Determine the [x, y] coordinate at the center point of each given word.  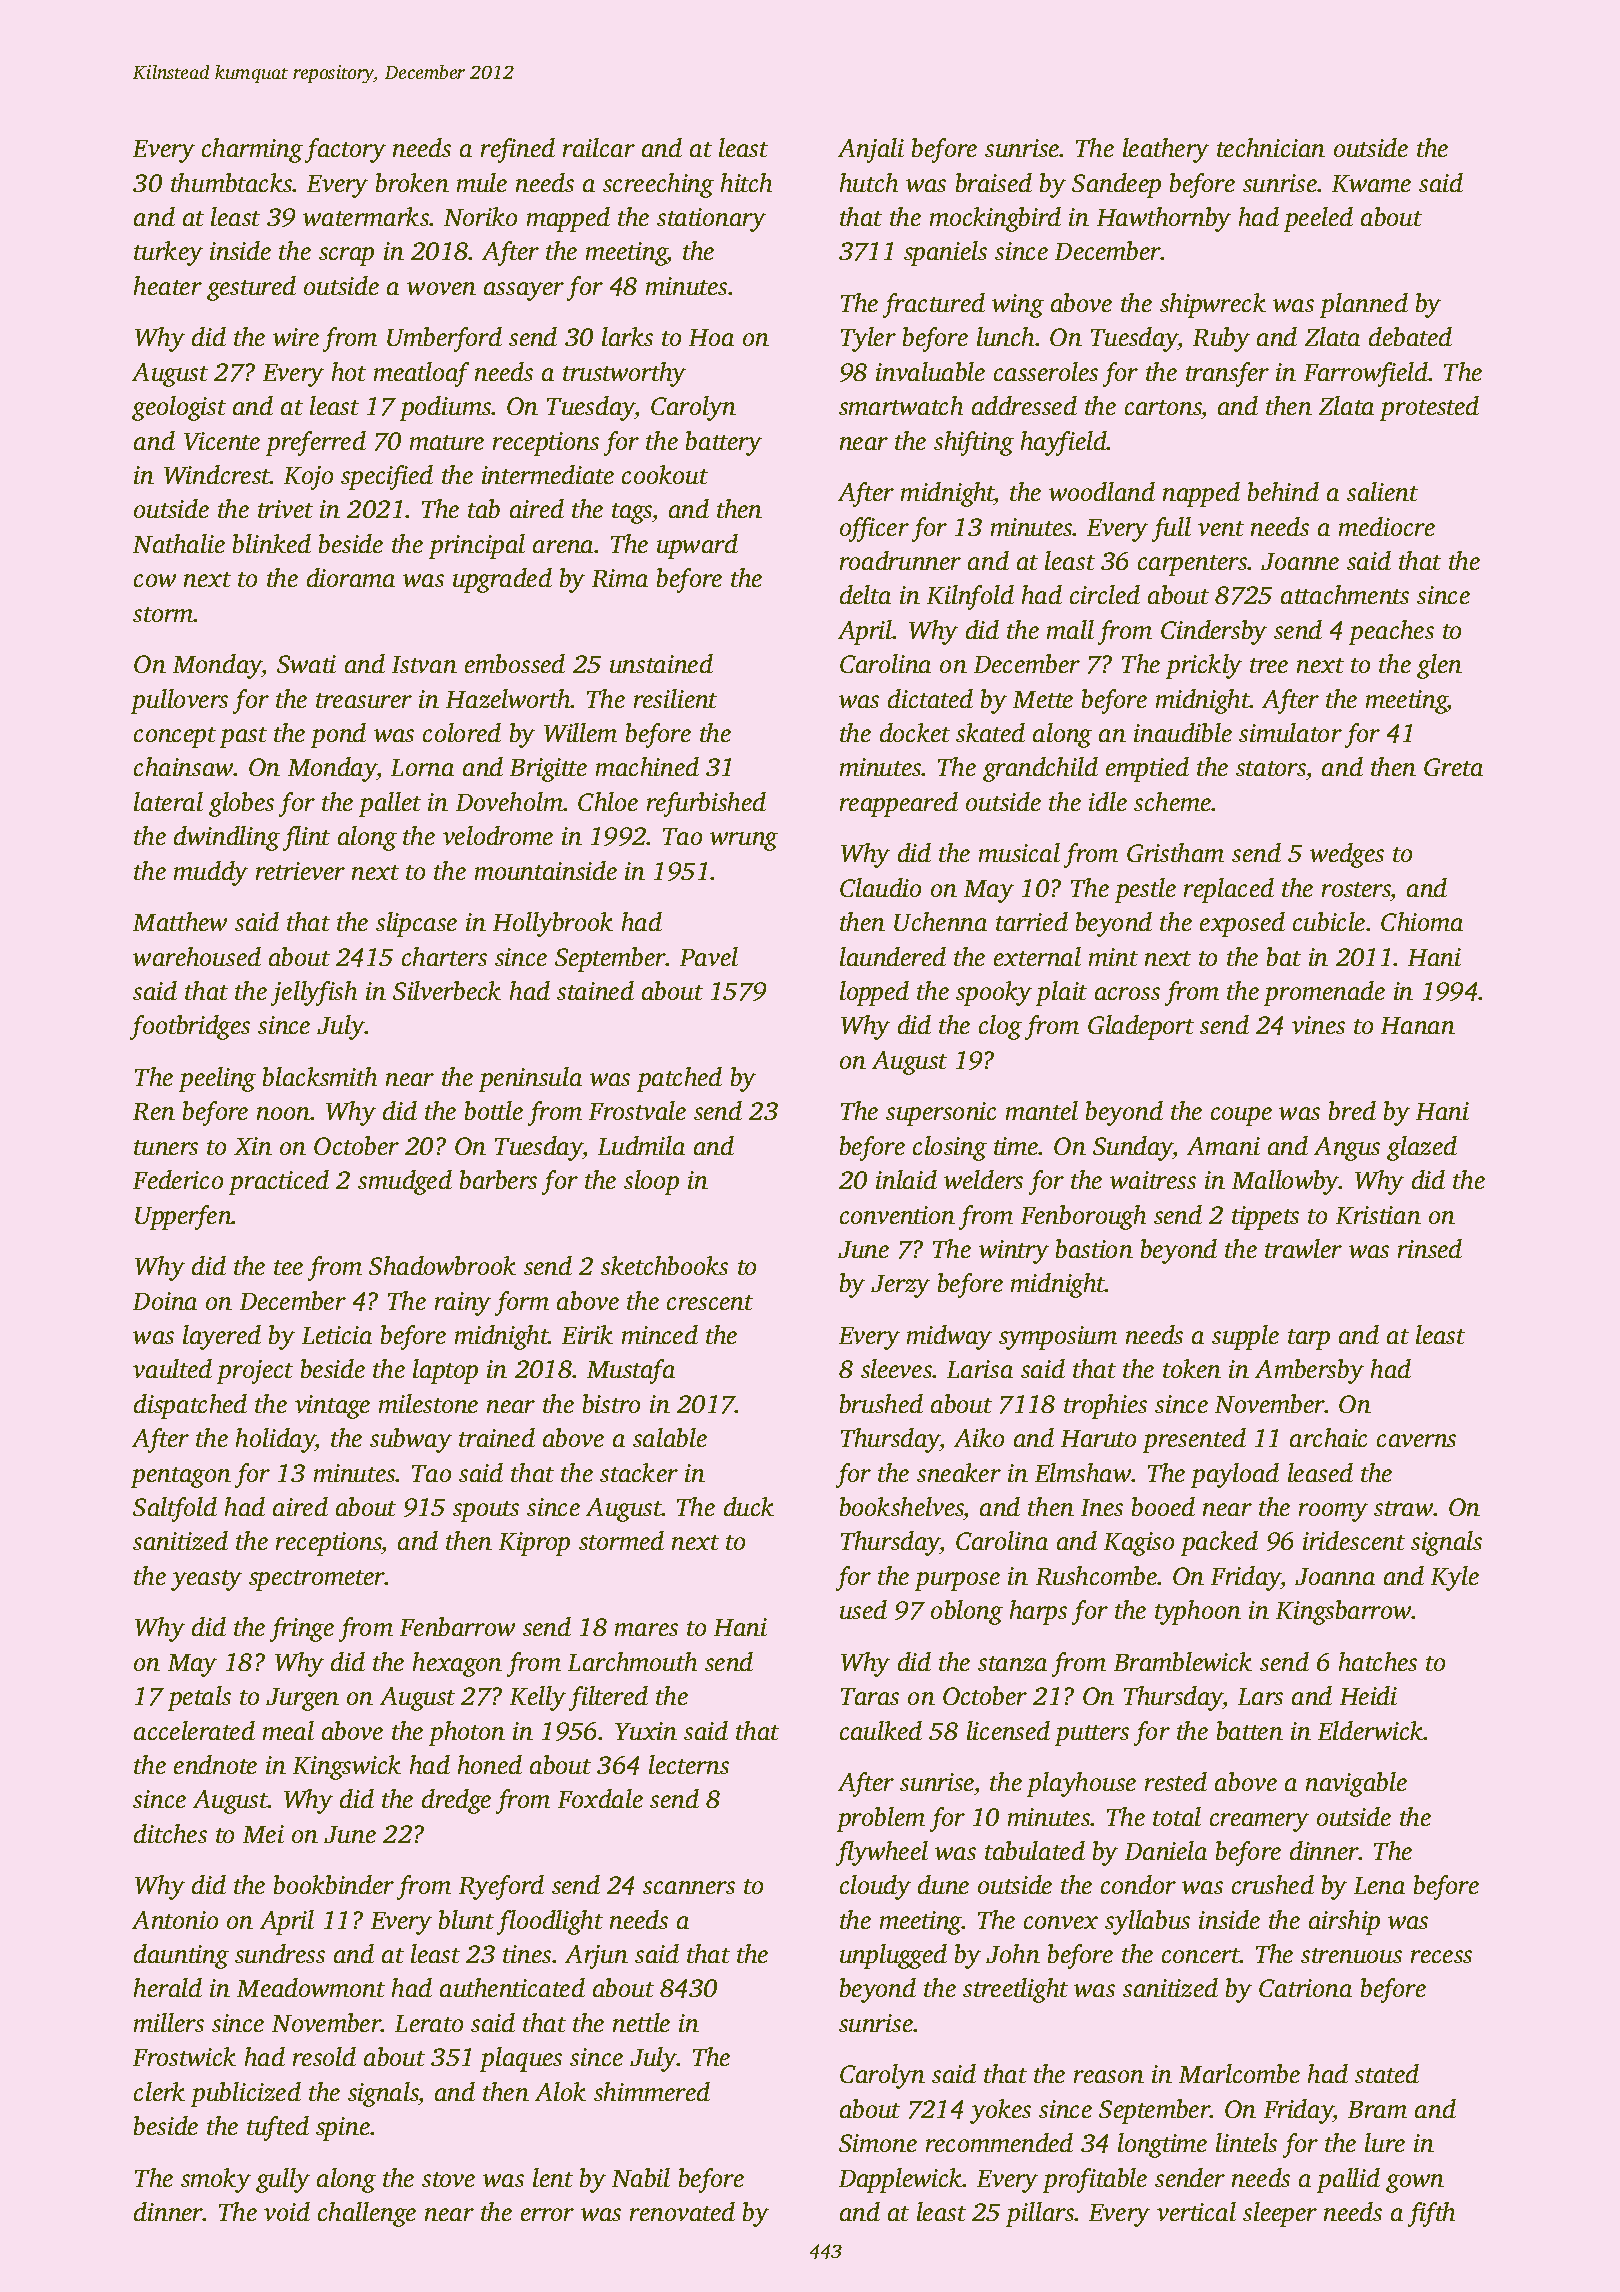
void [287, 2211]
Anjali [871, 150]
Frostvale [637, 1110]
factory [345, 150]
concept [175, 737]
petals [199, 1698]
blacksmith [320, 1076]
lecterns [689, 1764]
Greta [1453, 767]
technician [1271, 147]
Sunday [1133, 1148]
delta [865, 594]
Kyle [1455, 1578]
